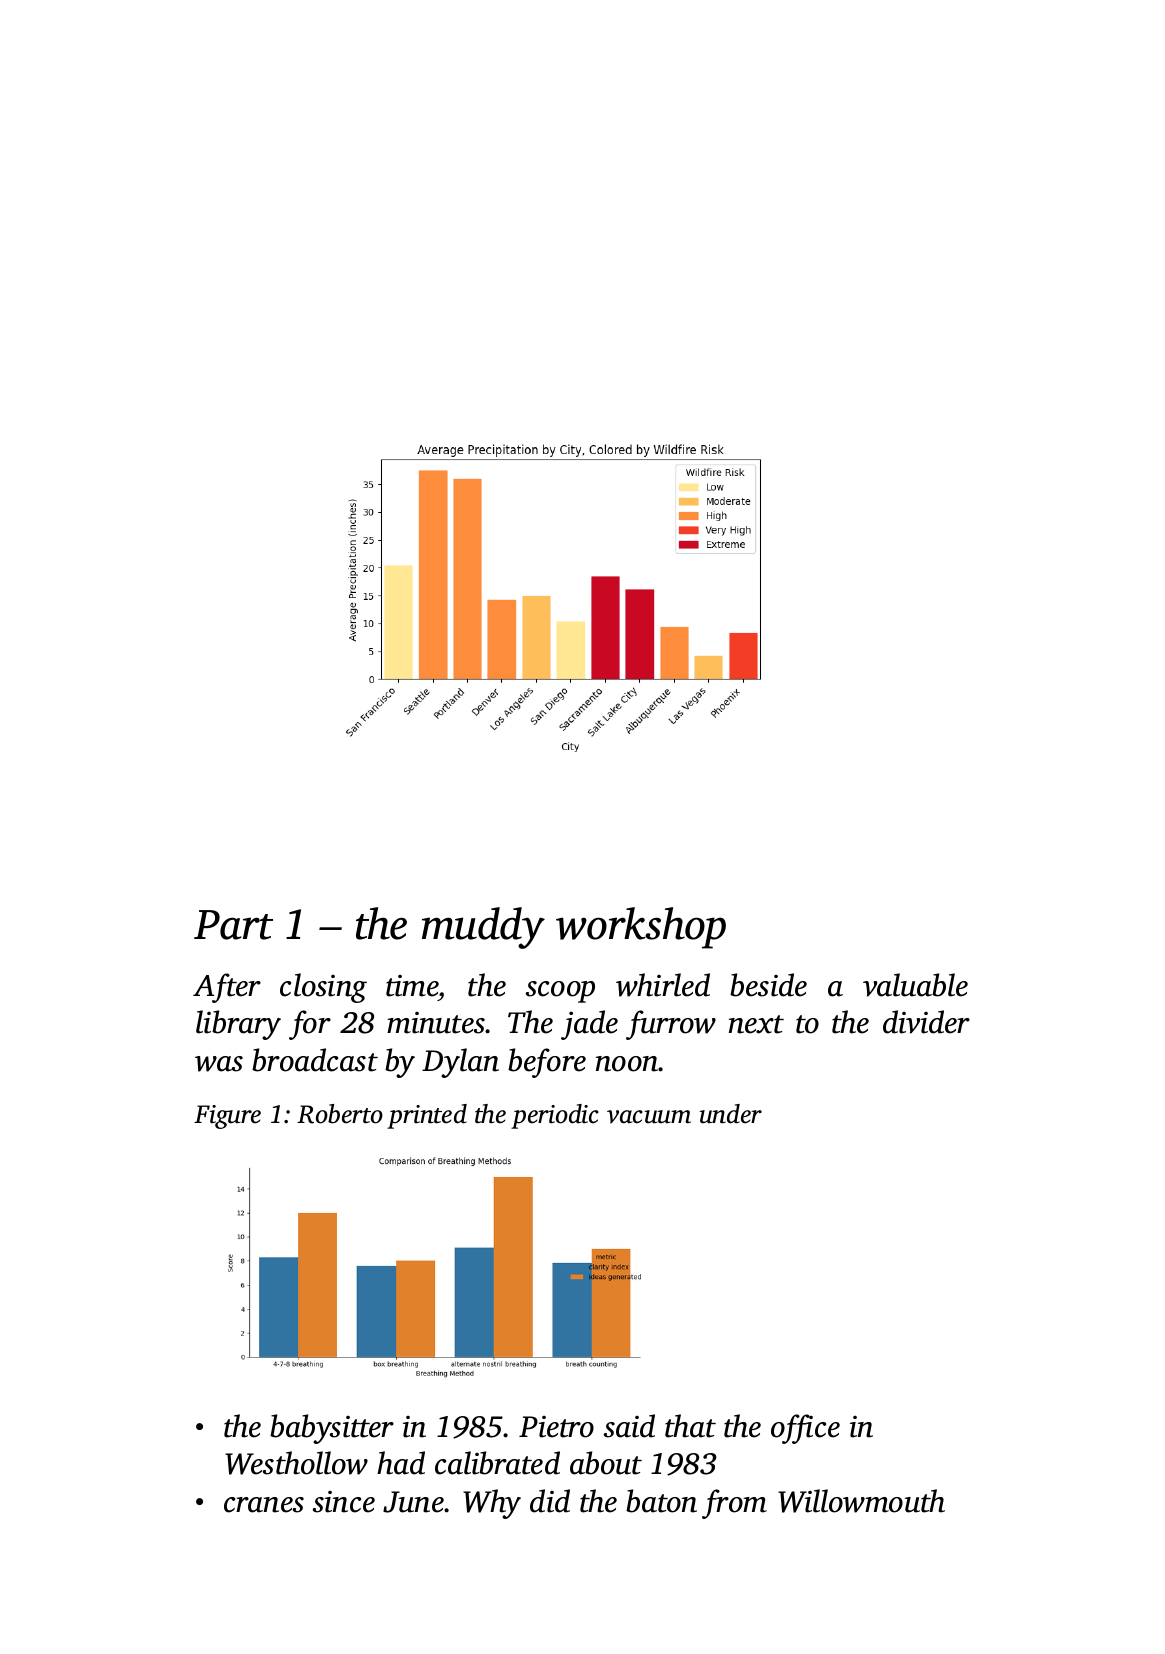 This page has height=1654, width=1165. What do you see at coordinates (340, 1114) in the page?
I see `Roberto` at bounding box center [340, 1114].
